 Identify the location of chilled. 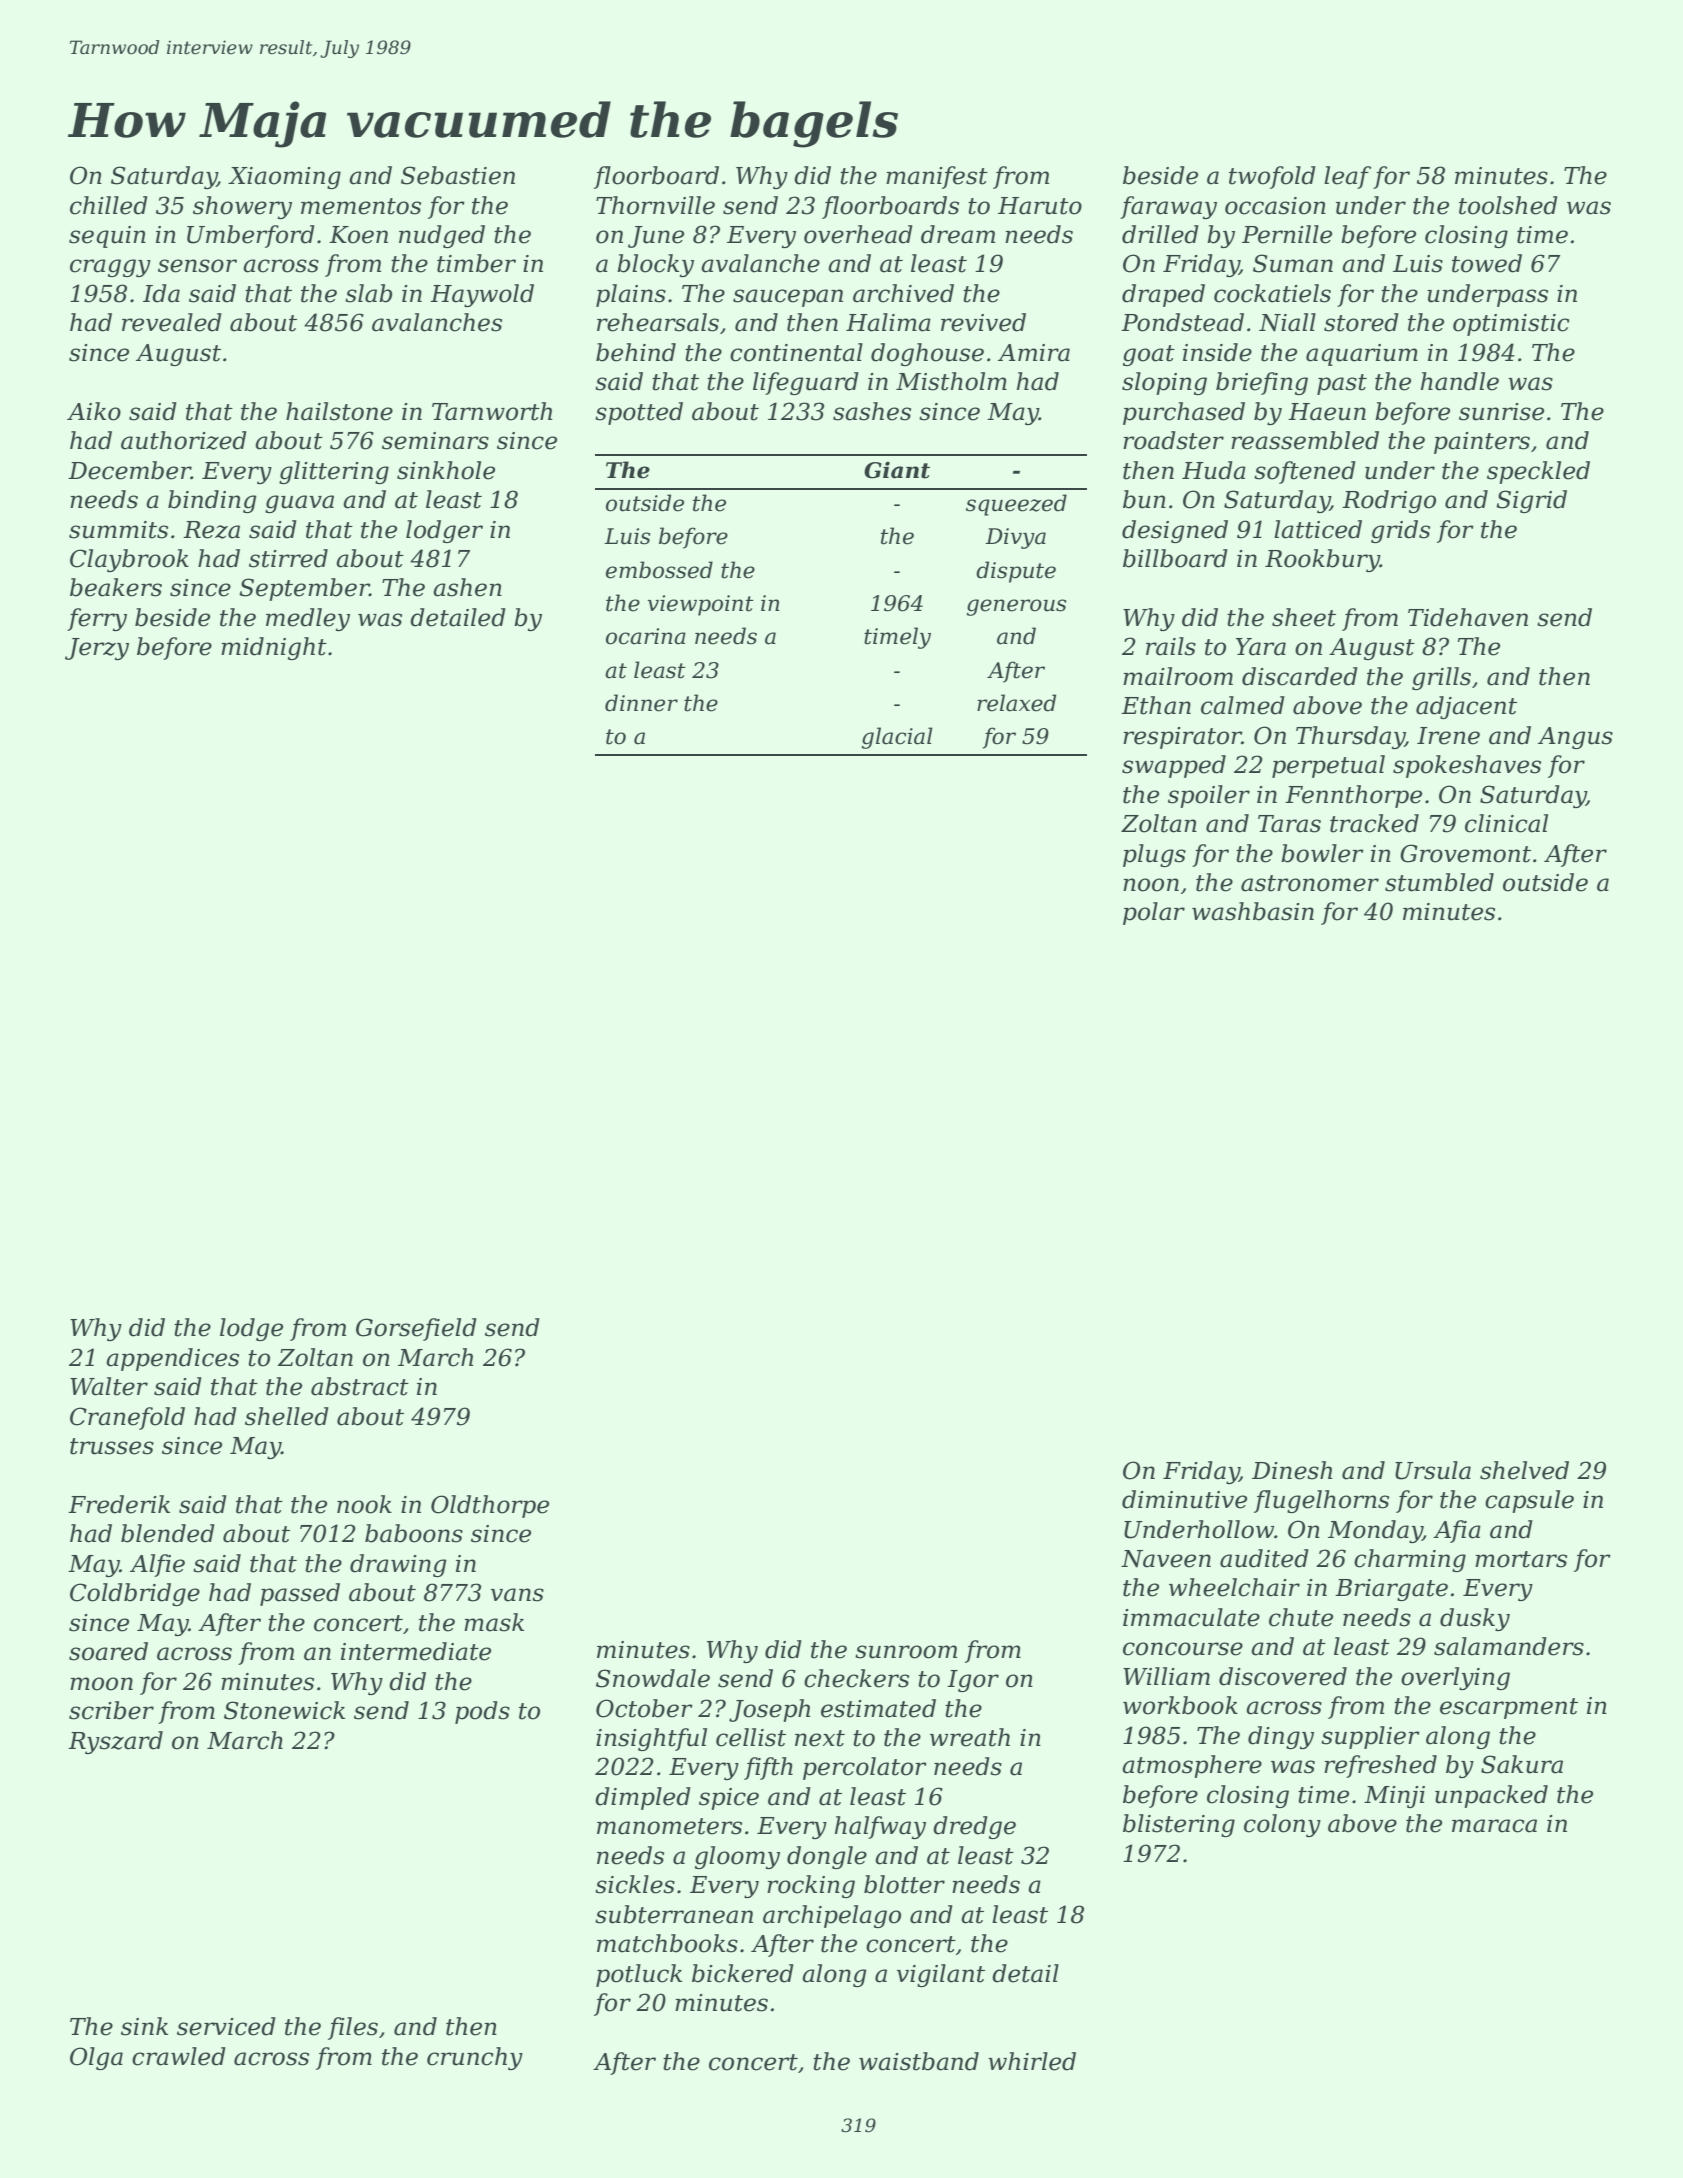
(109, 205).
